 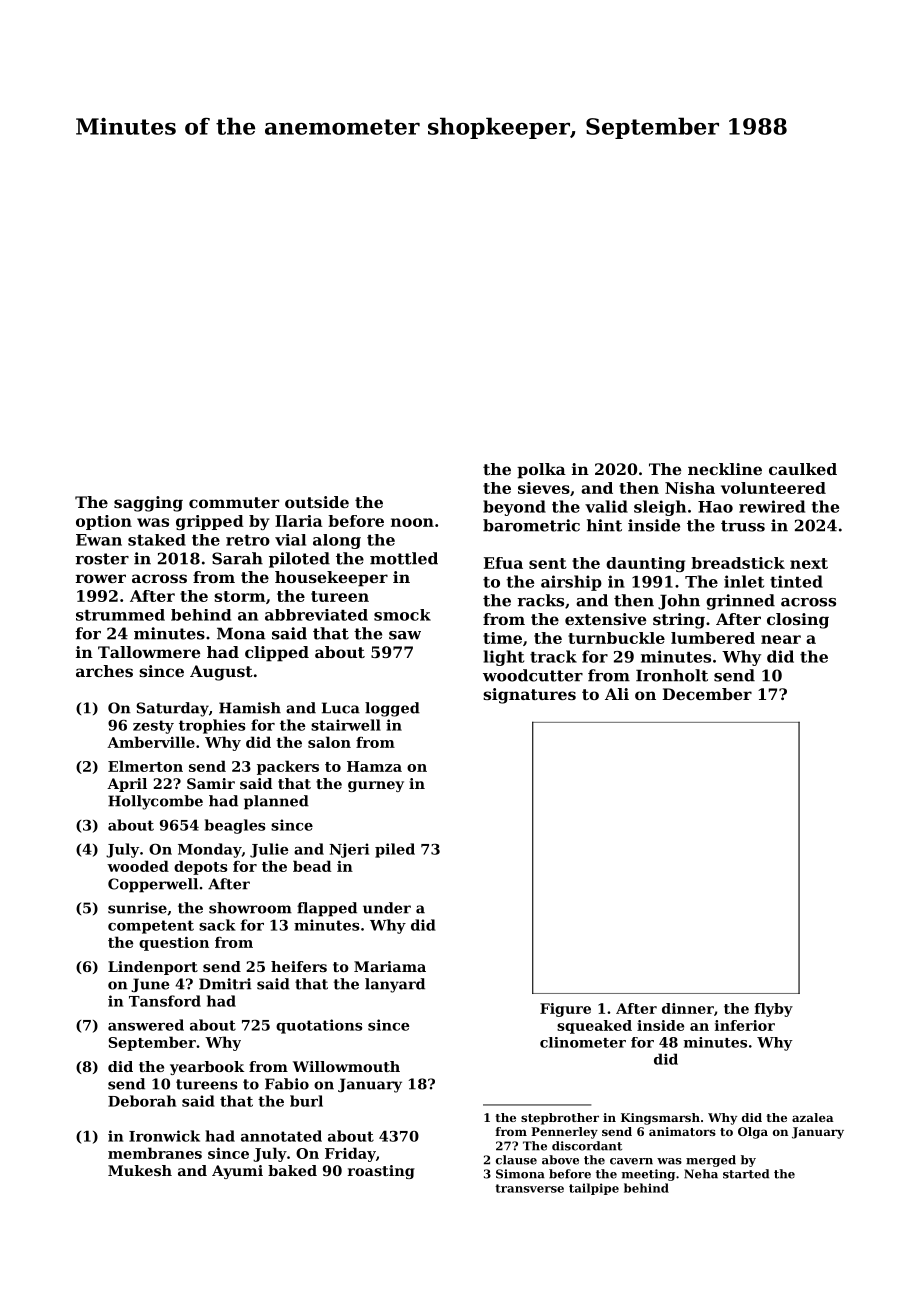 I want to click on heifers, so click(x=299, y=966).
